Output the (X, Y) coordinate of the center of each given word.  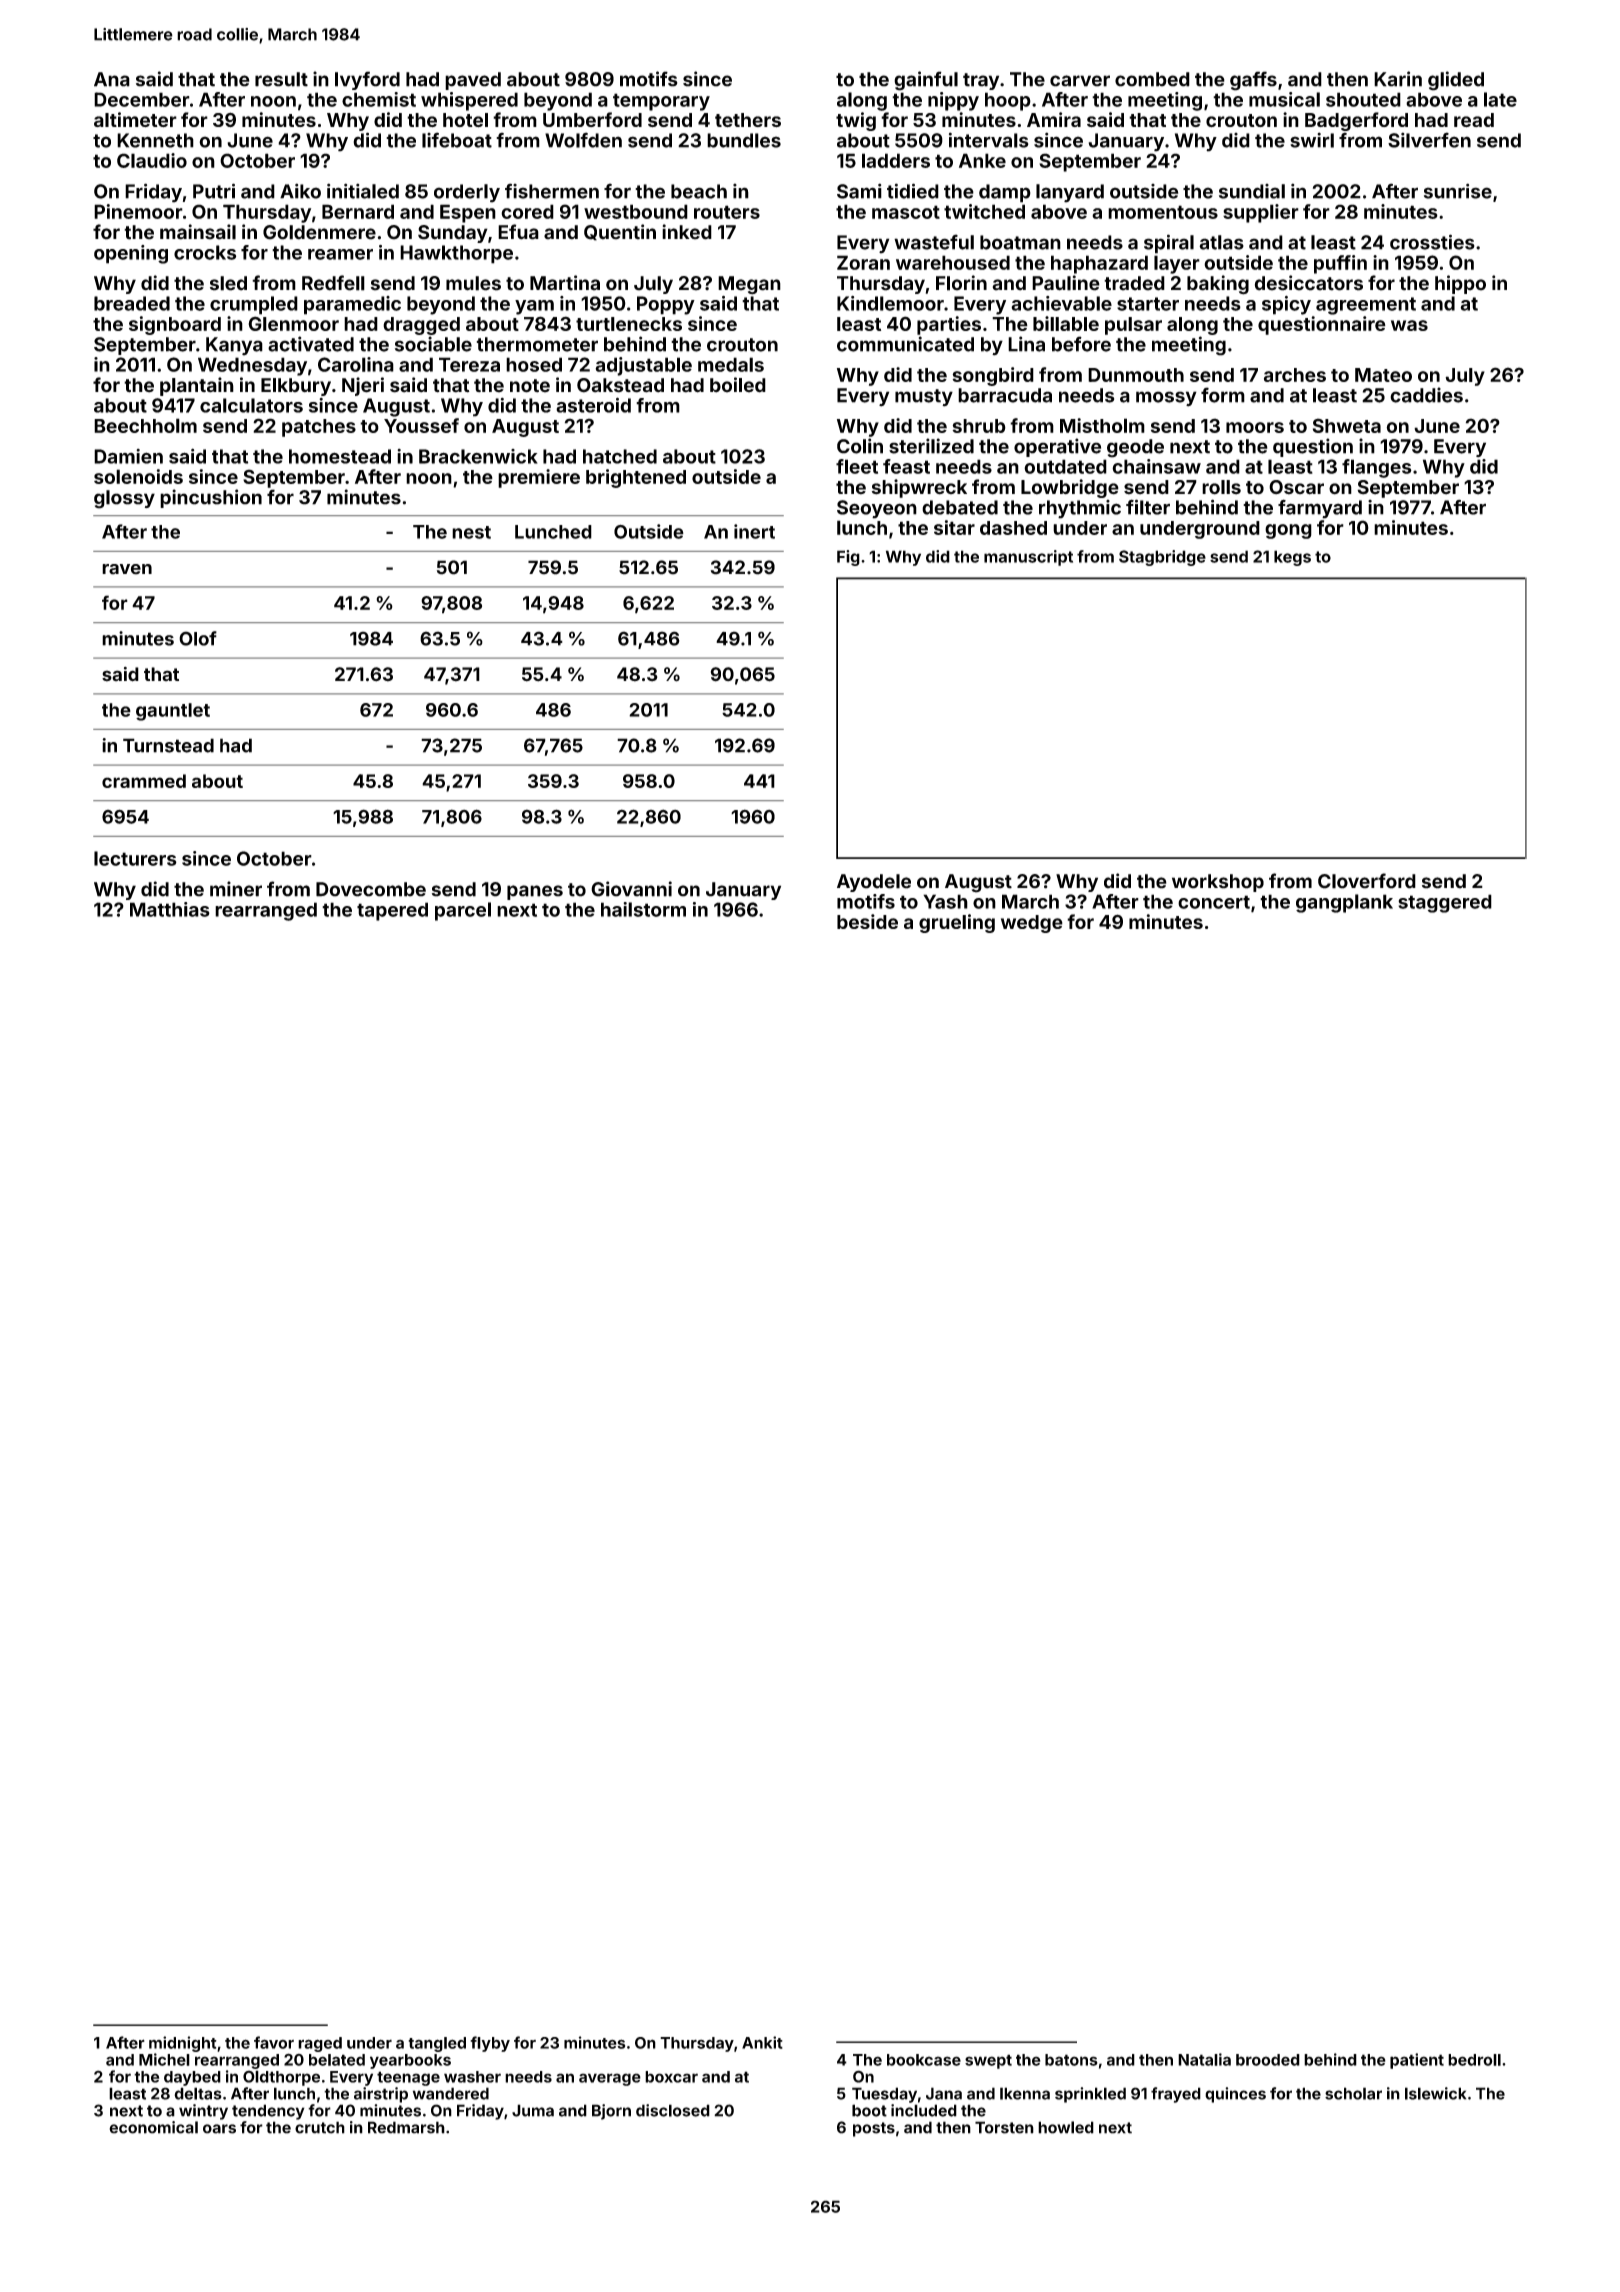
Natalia (1204, 2059)
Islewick (1435, 2093)
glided (1456, 81)
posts (874, 2129)
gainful (926, 81)
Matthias (170, 909)
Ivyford (367, 80)
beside (867, 921)
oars (219, 2129)
